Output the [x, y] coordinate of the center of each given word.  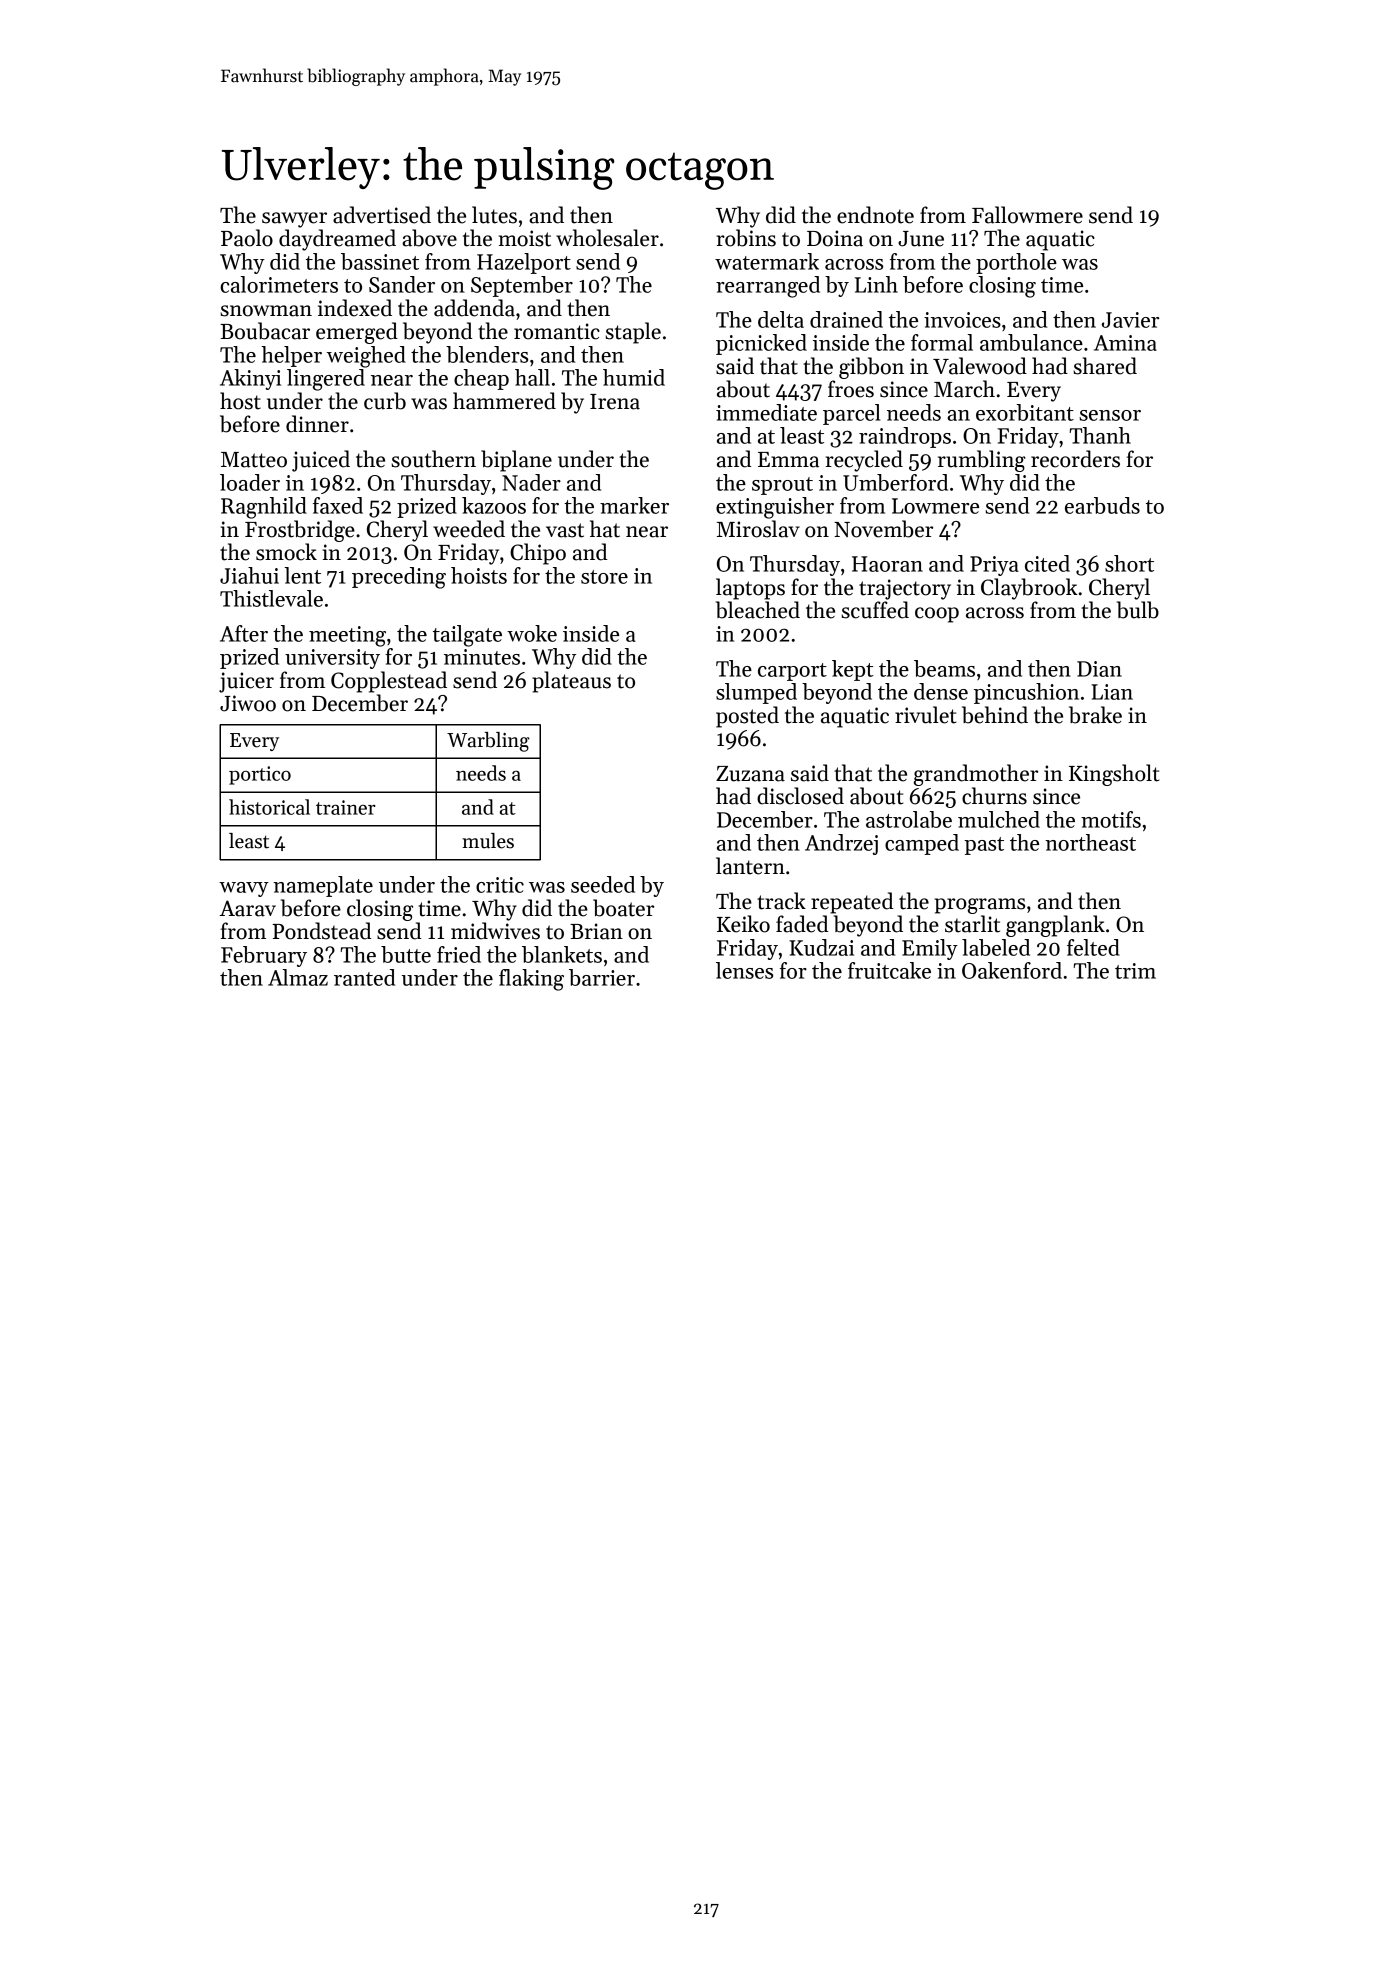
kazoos [494, 505]
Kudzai [821, 947]
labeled [996, 947]
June [921, 239]
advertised [382, 215]
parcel [852, 414]
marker [634, 505]
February [264, 956]
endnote [875, 215]
